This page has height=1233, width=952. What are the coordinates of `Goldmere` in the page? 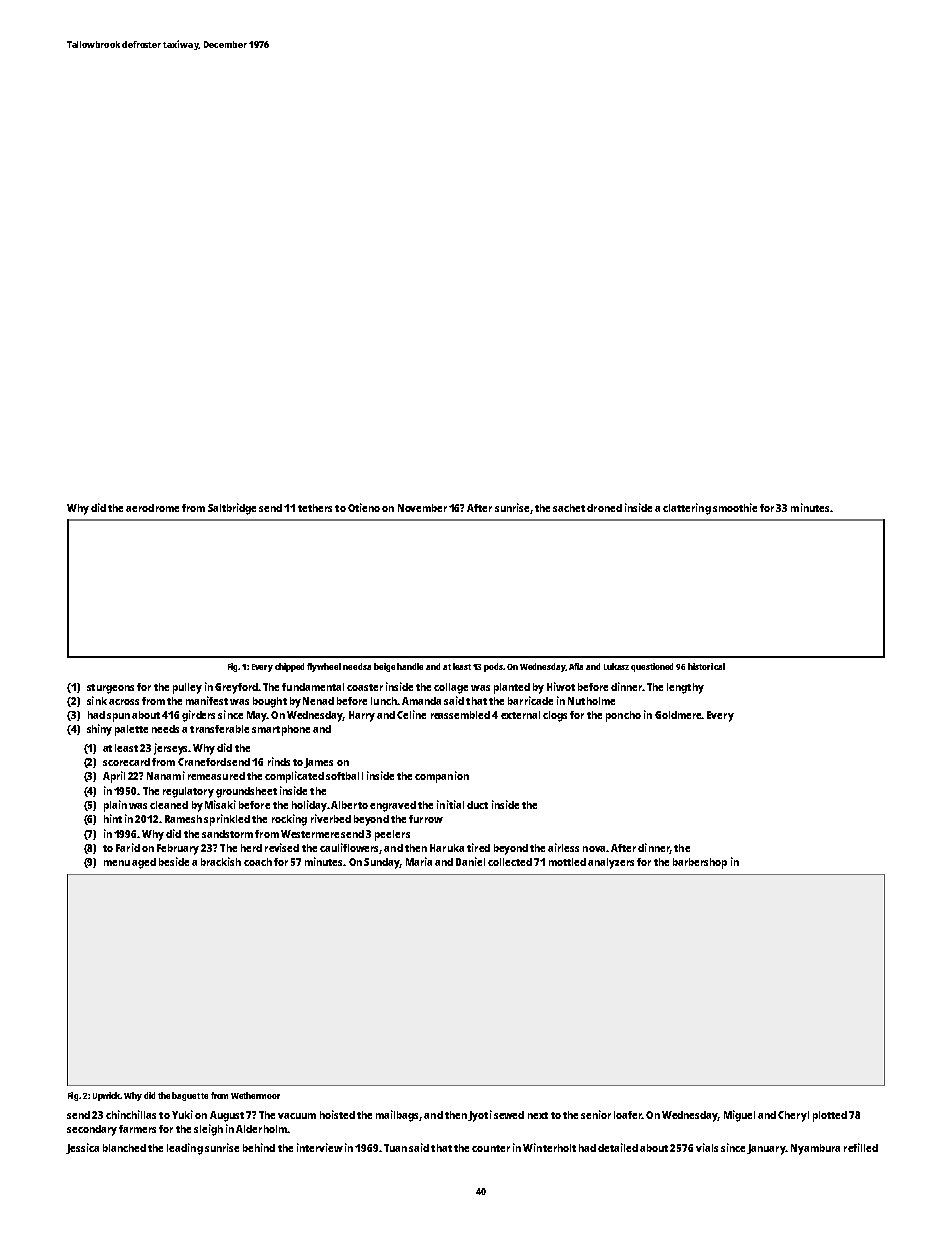 It's located at (678, 715).
